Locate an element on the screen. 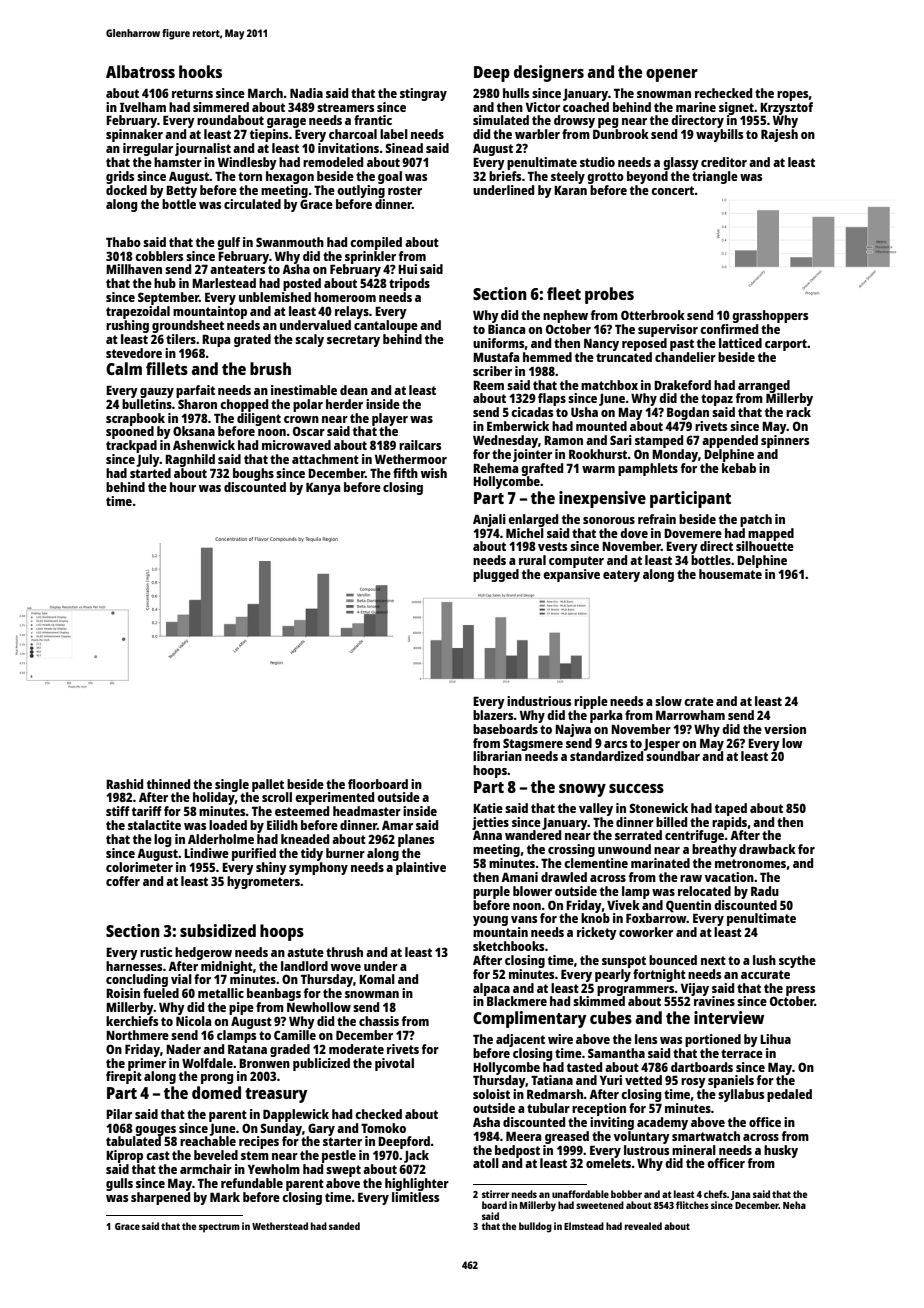 Image resolution: width=924 pixels, height=1308 pixels. revealed is located at coordinates (643, 1226).
